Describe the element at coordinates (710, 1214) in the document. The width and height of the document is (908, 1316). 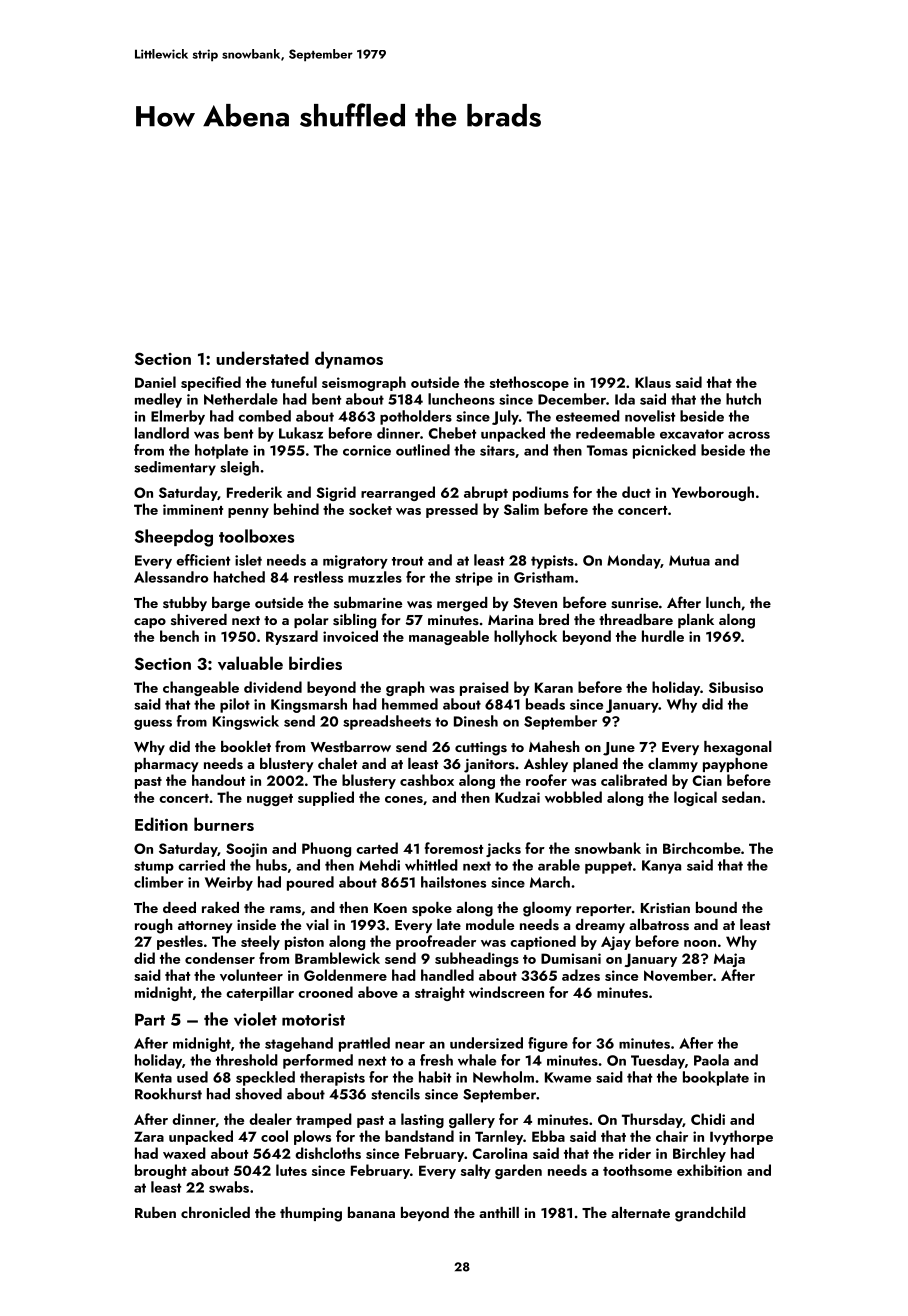
I see `grandchild` at that location.
